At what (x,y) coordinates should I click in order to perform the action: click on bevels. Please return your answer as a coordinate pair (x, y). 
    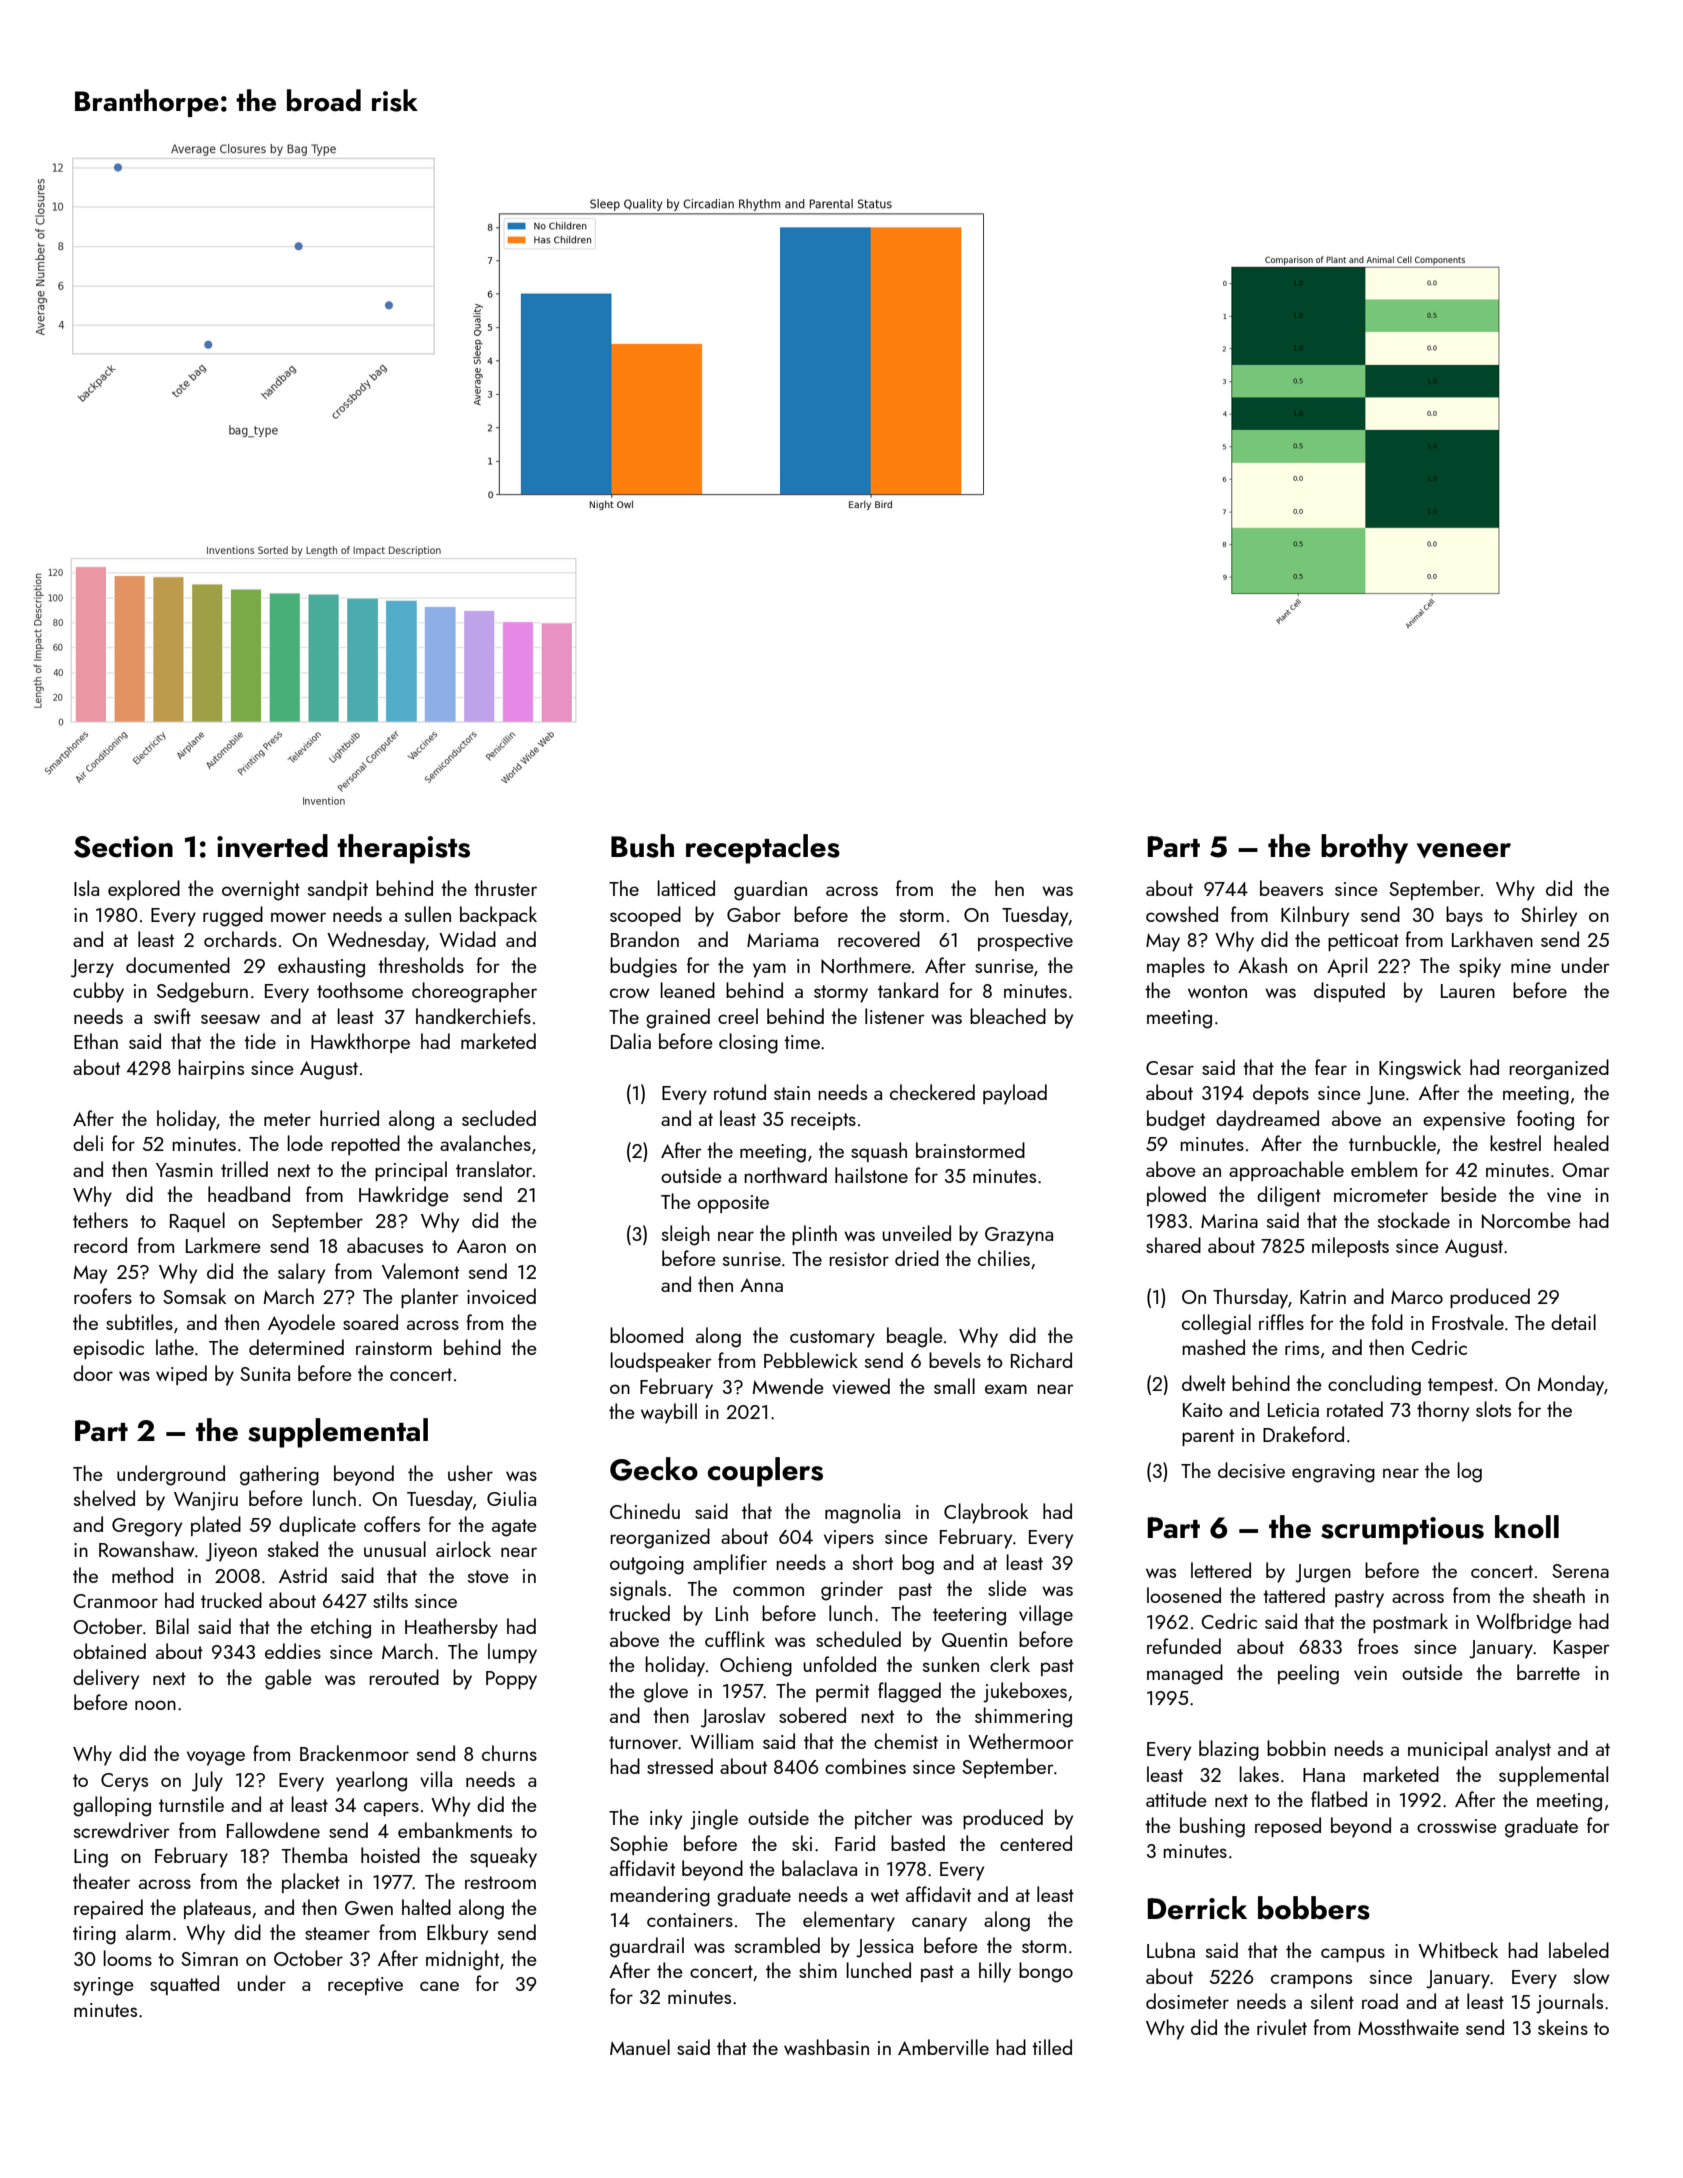
    Looking at the image, I should click on (955, 1360).
